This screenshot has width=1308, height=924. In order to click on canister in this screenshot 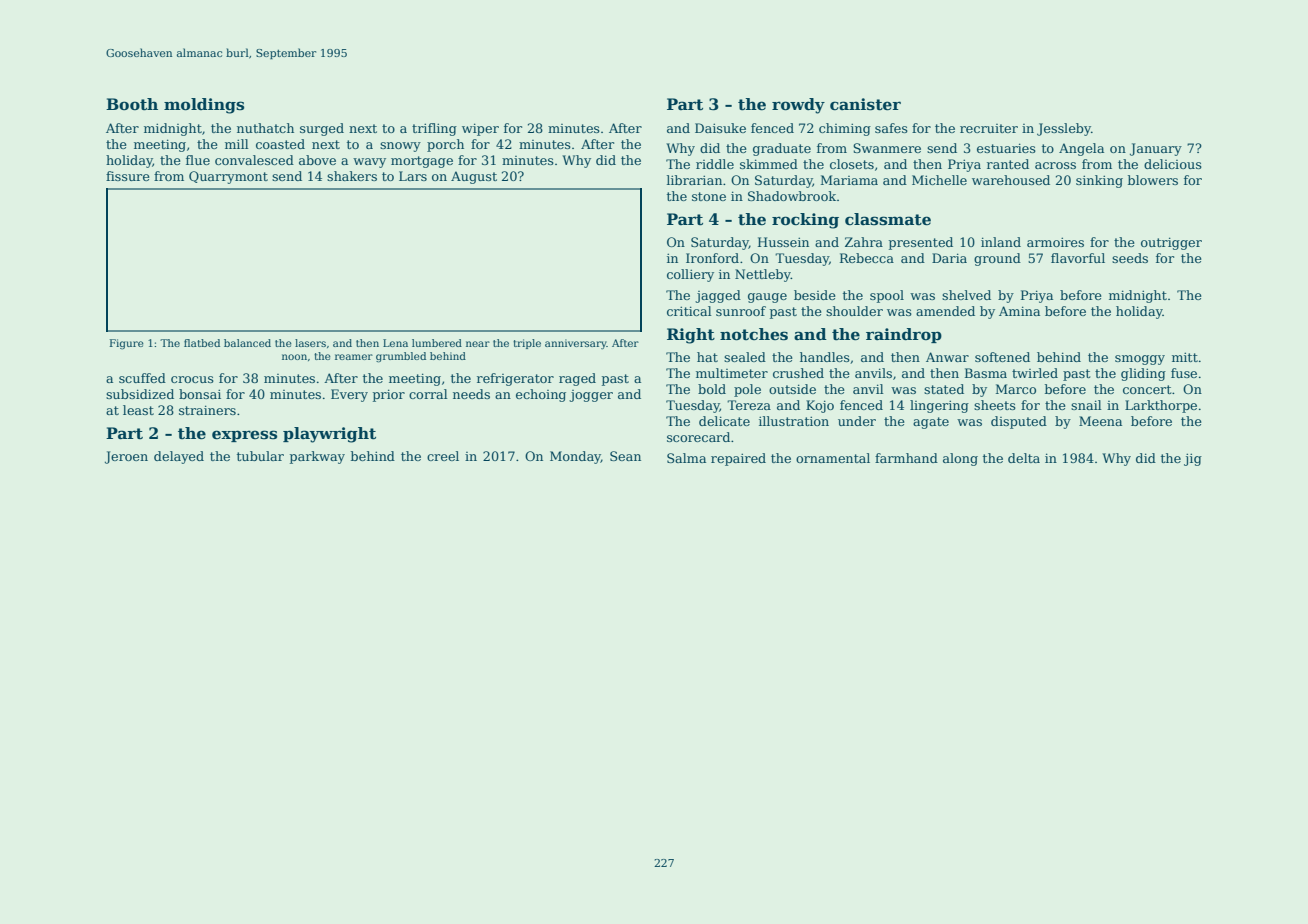, I will do `click(865, 104)`.
